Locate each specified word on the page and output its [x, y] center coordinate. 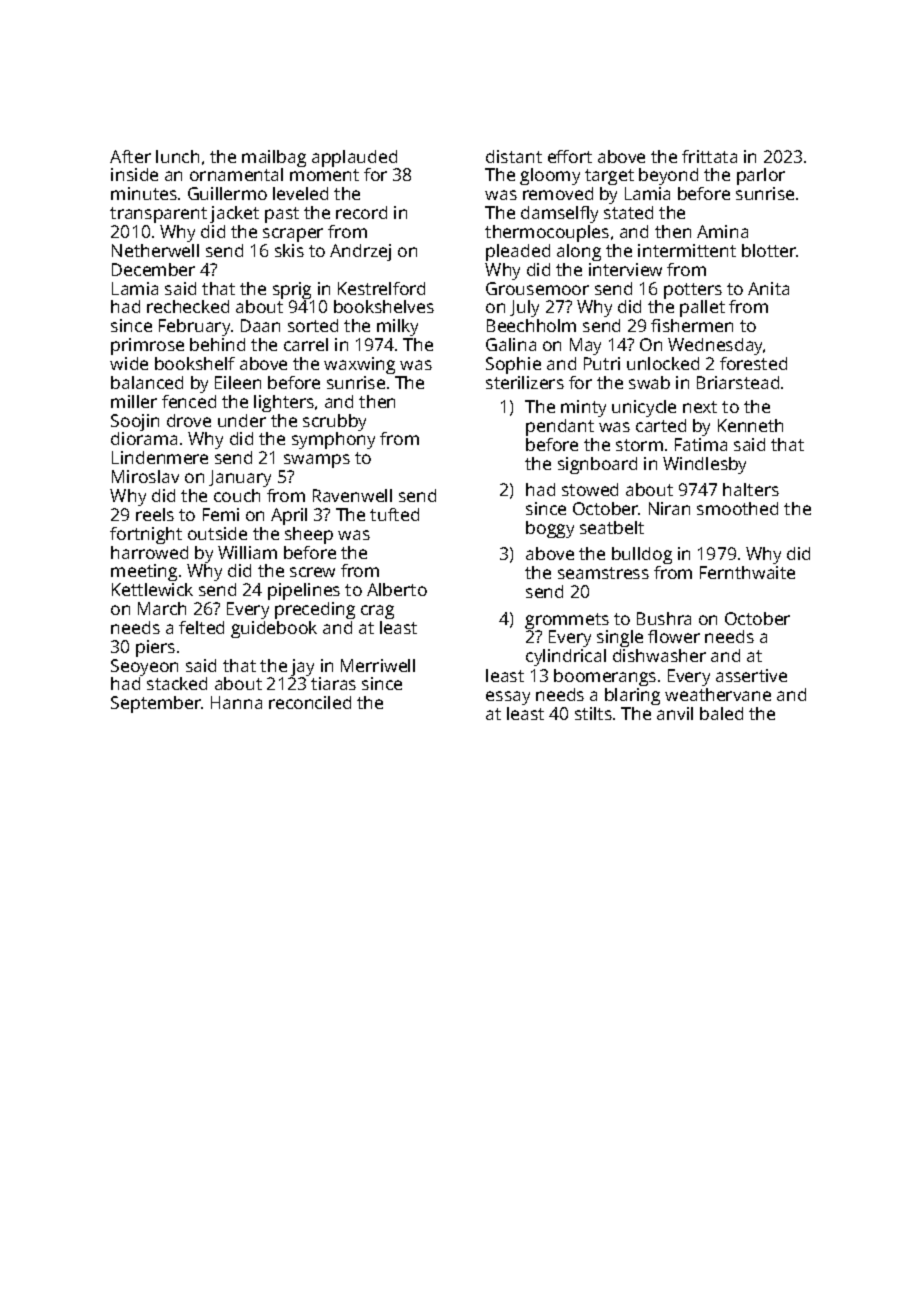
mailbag [274, 158]
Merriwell [378, 665]
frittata [709, 156]
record [361, 212]
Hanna [236, 702]
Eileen [238, 382]
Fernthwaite [747, 572]
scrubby [334, 422]
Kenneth [750, 425]
